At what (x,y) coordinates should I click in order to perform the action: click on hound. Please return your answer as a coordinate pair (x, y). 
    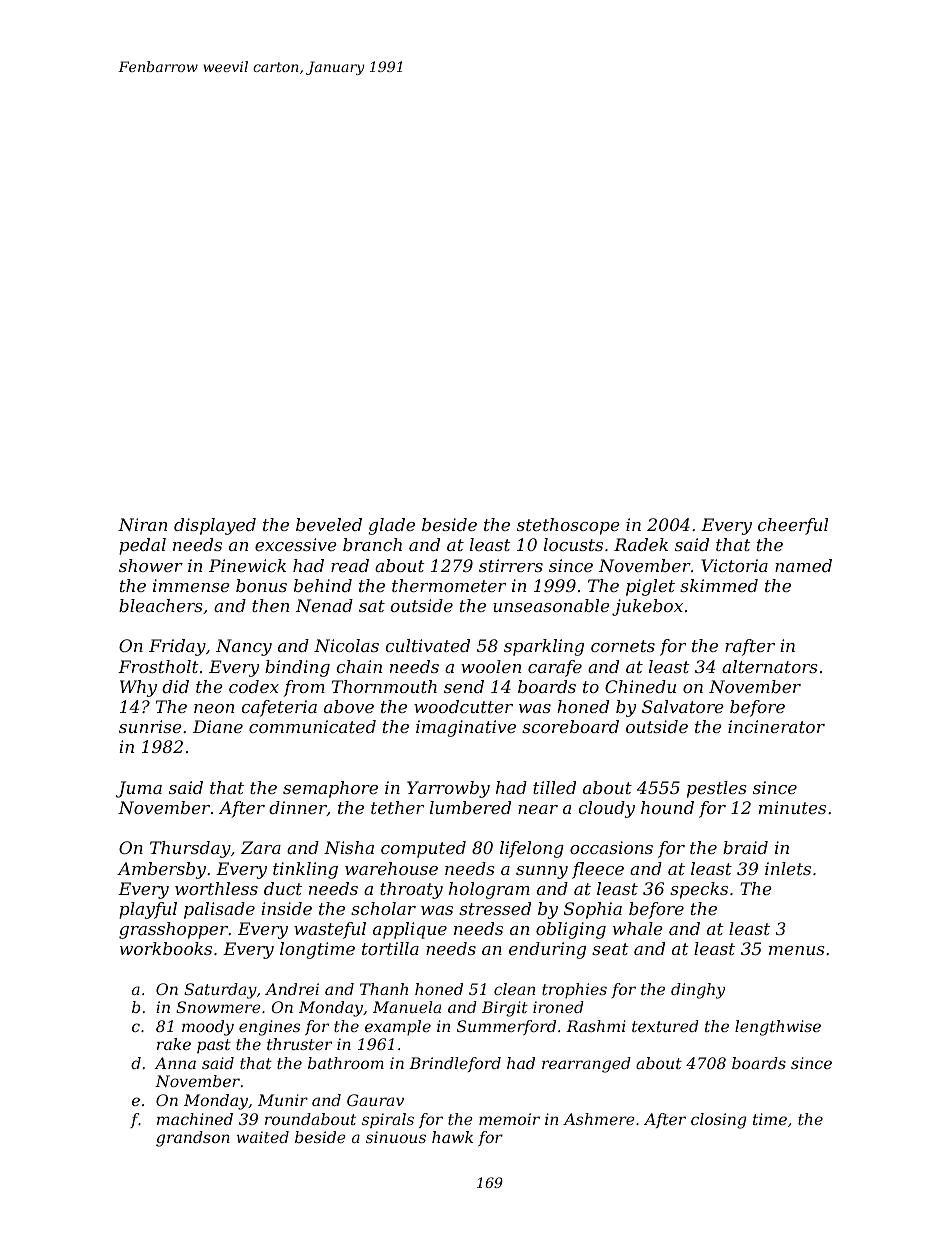
    Looking at the image, I should click on (667, 807).
